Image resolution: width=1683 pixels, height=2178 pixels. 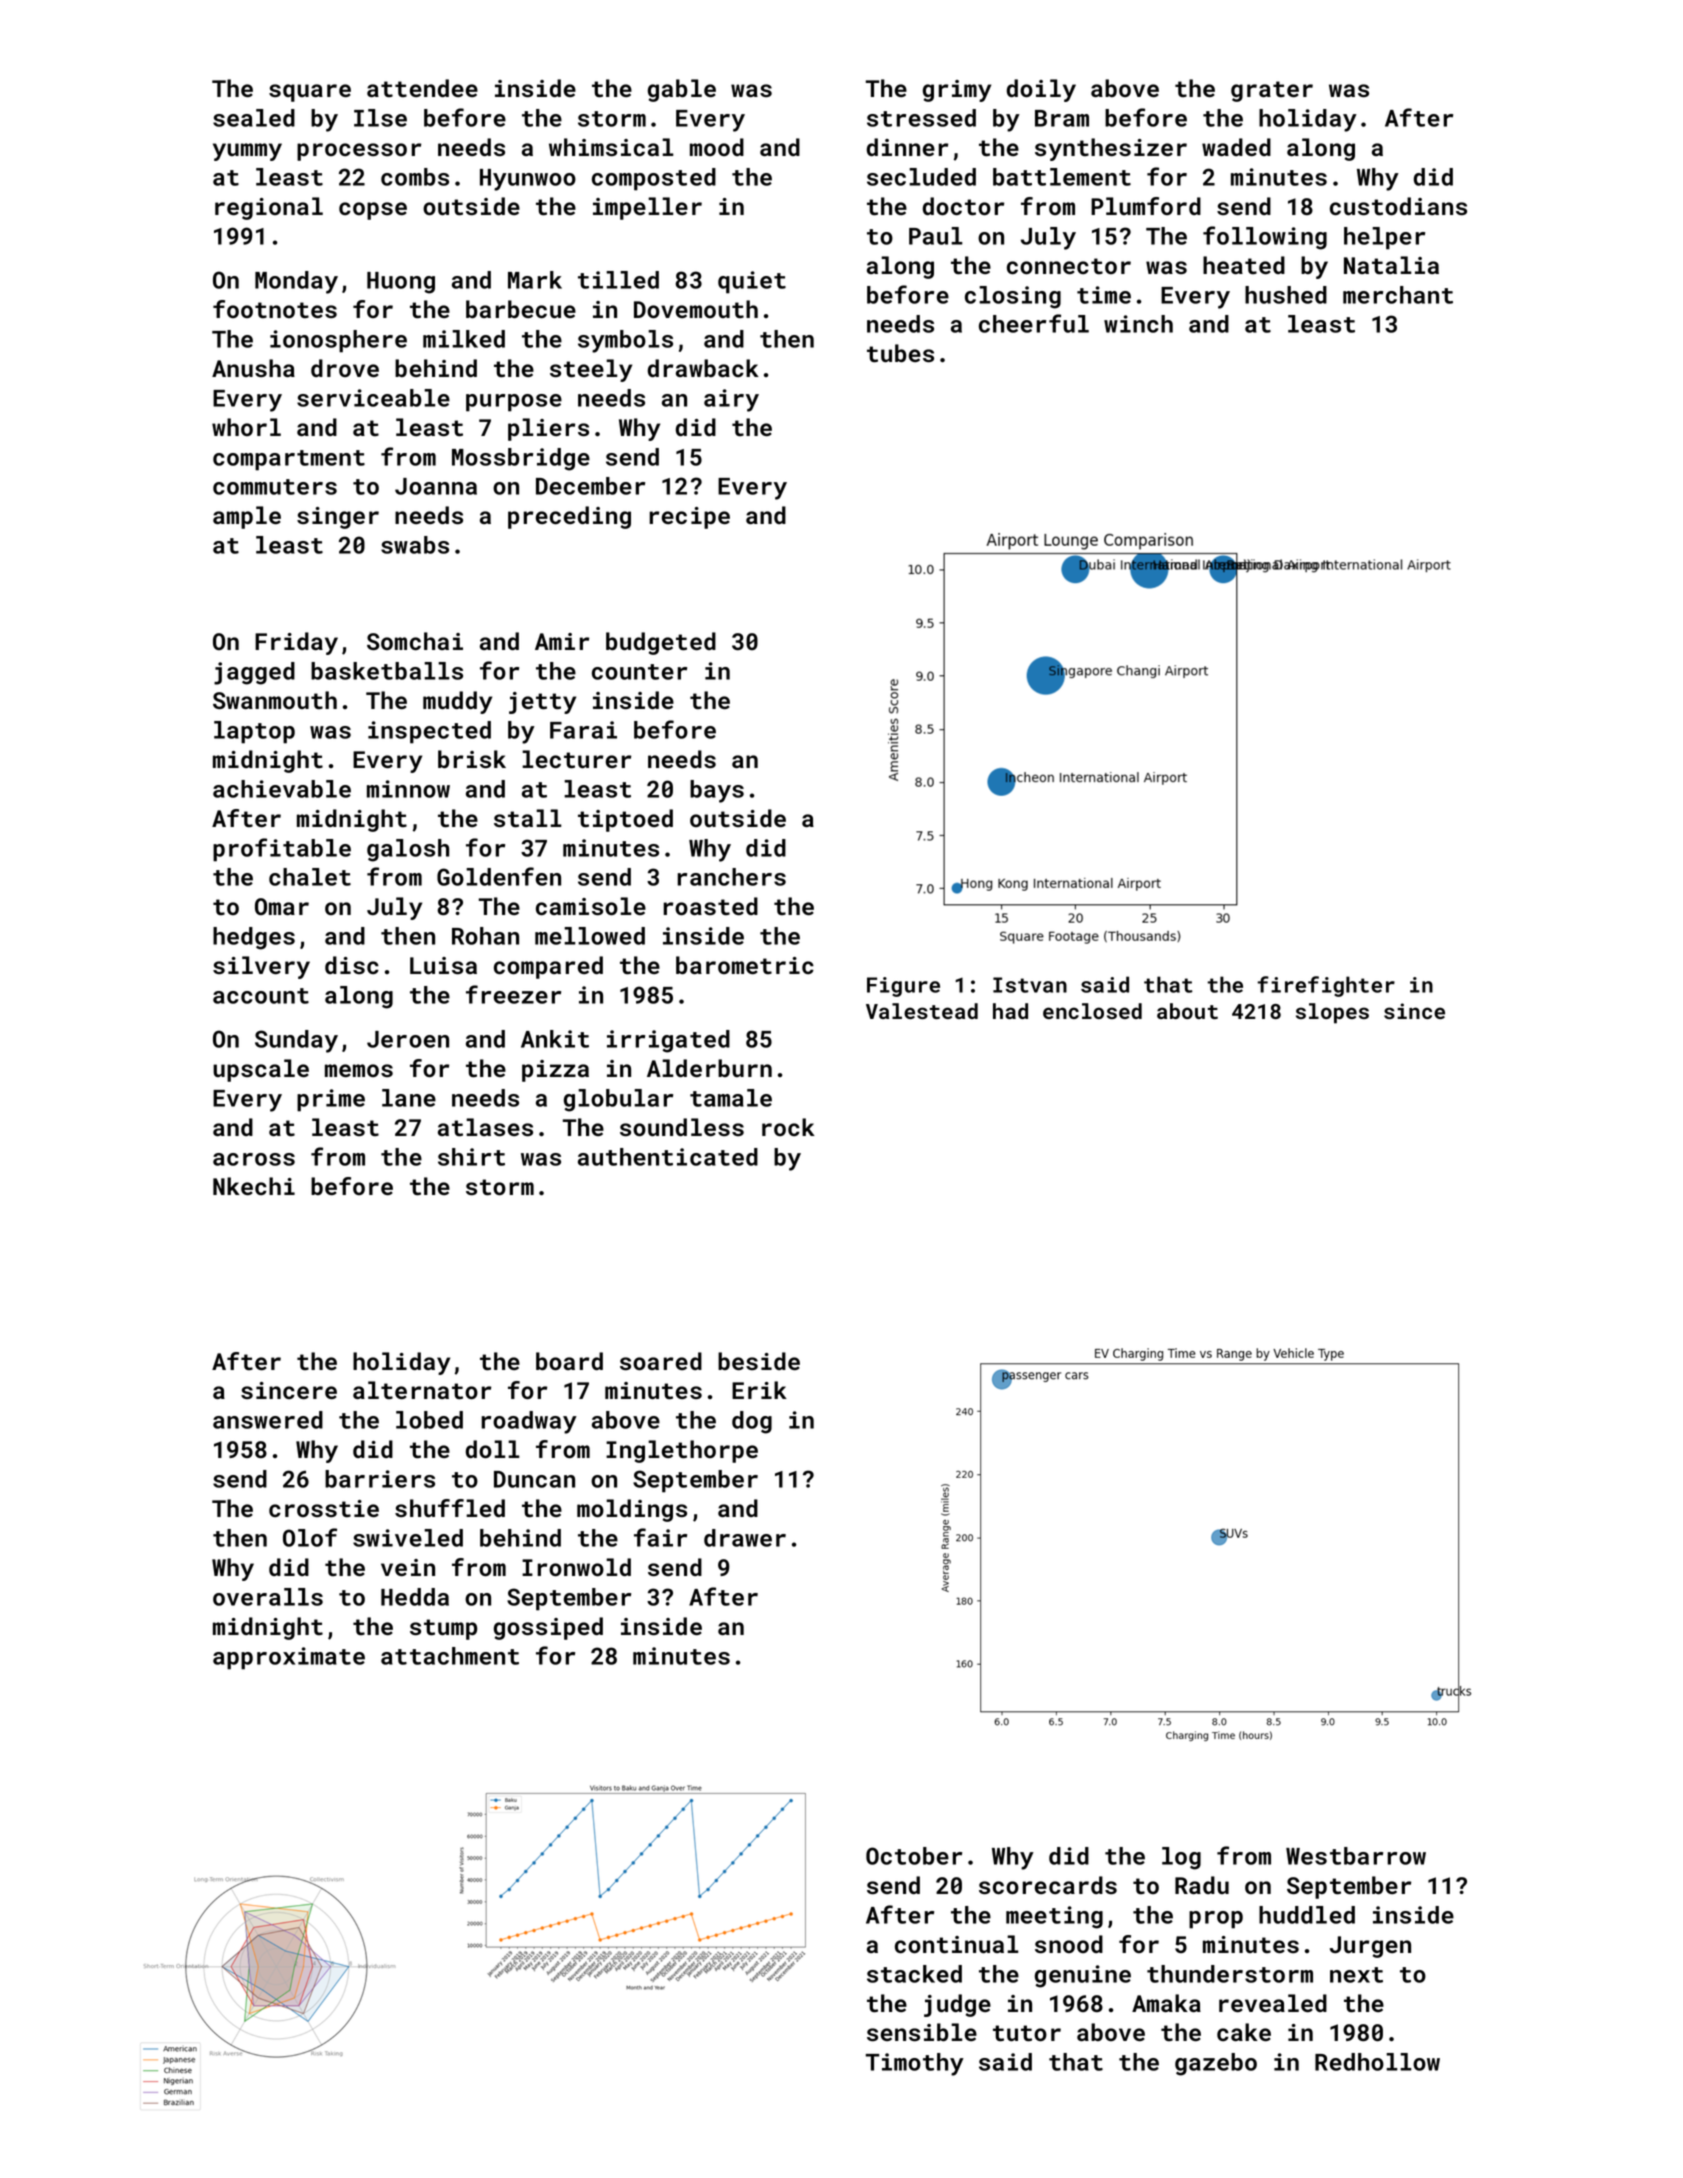 I want to click on approximate, so click(x=289, y=1658).
